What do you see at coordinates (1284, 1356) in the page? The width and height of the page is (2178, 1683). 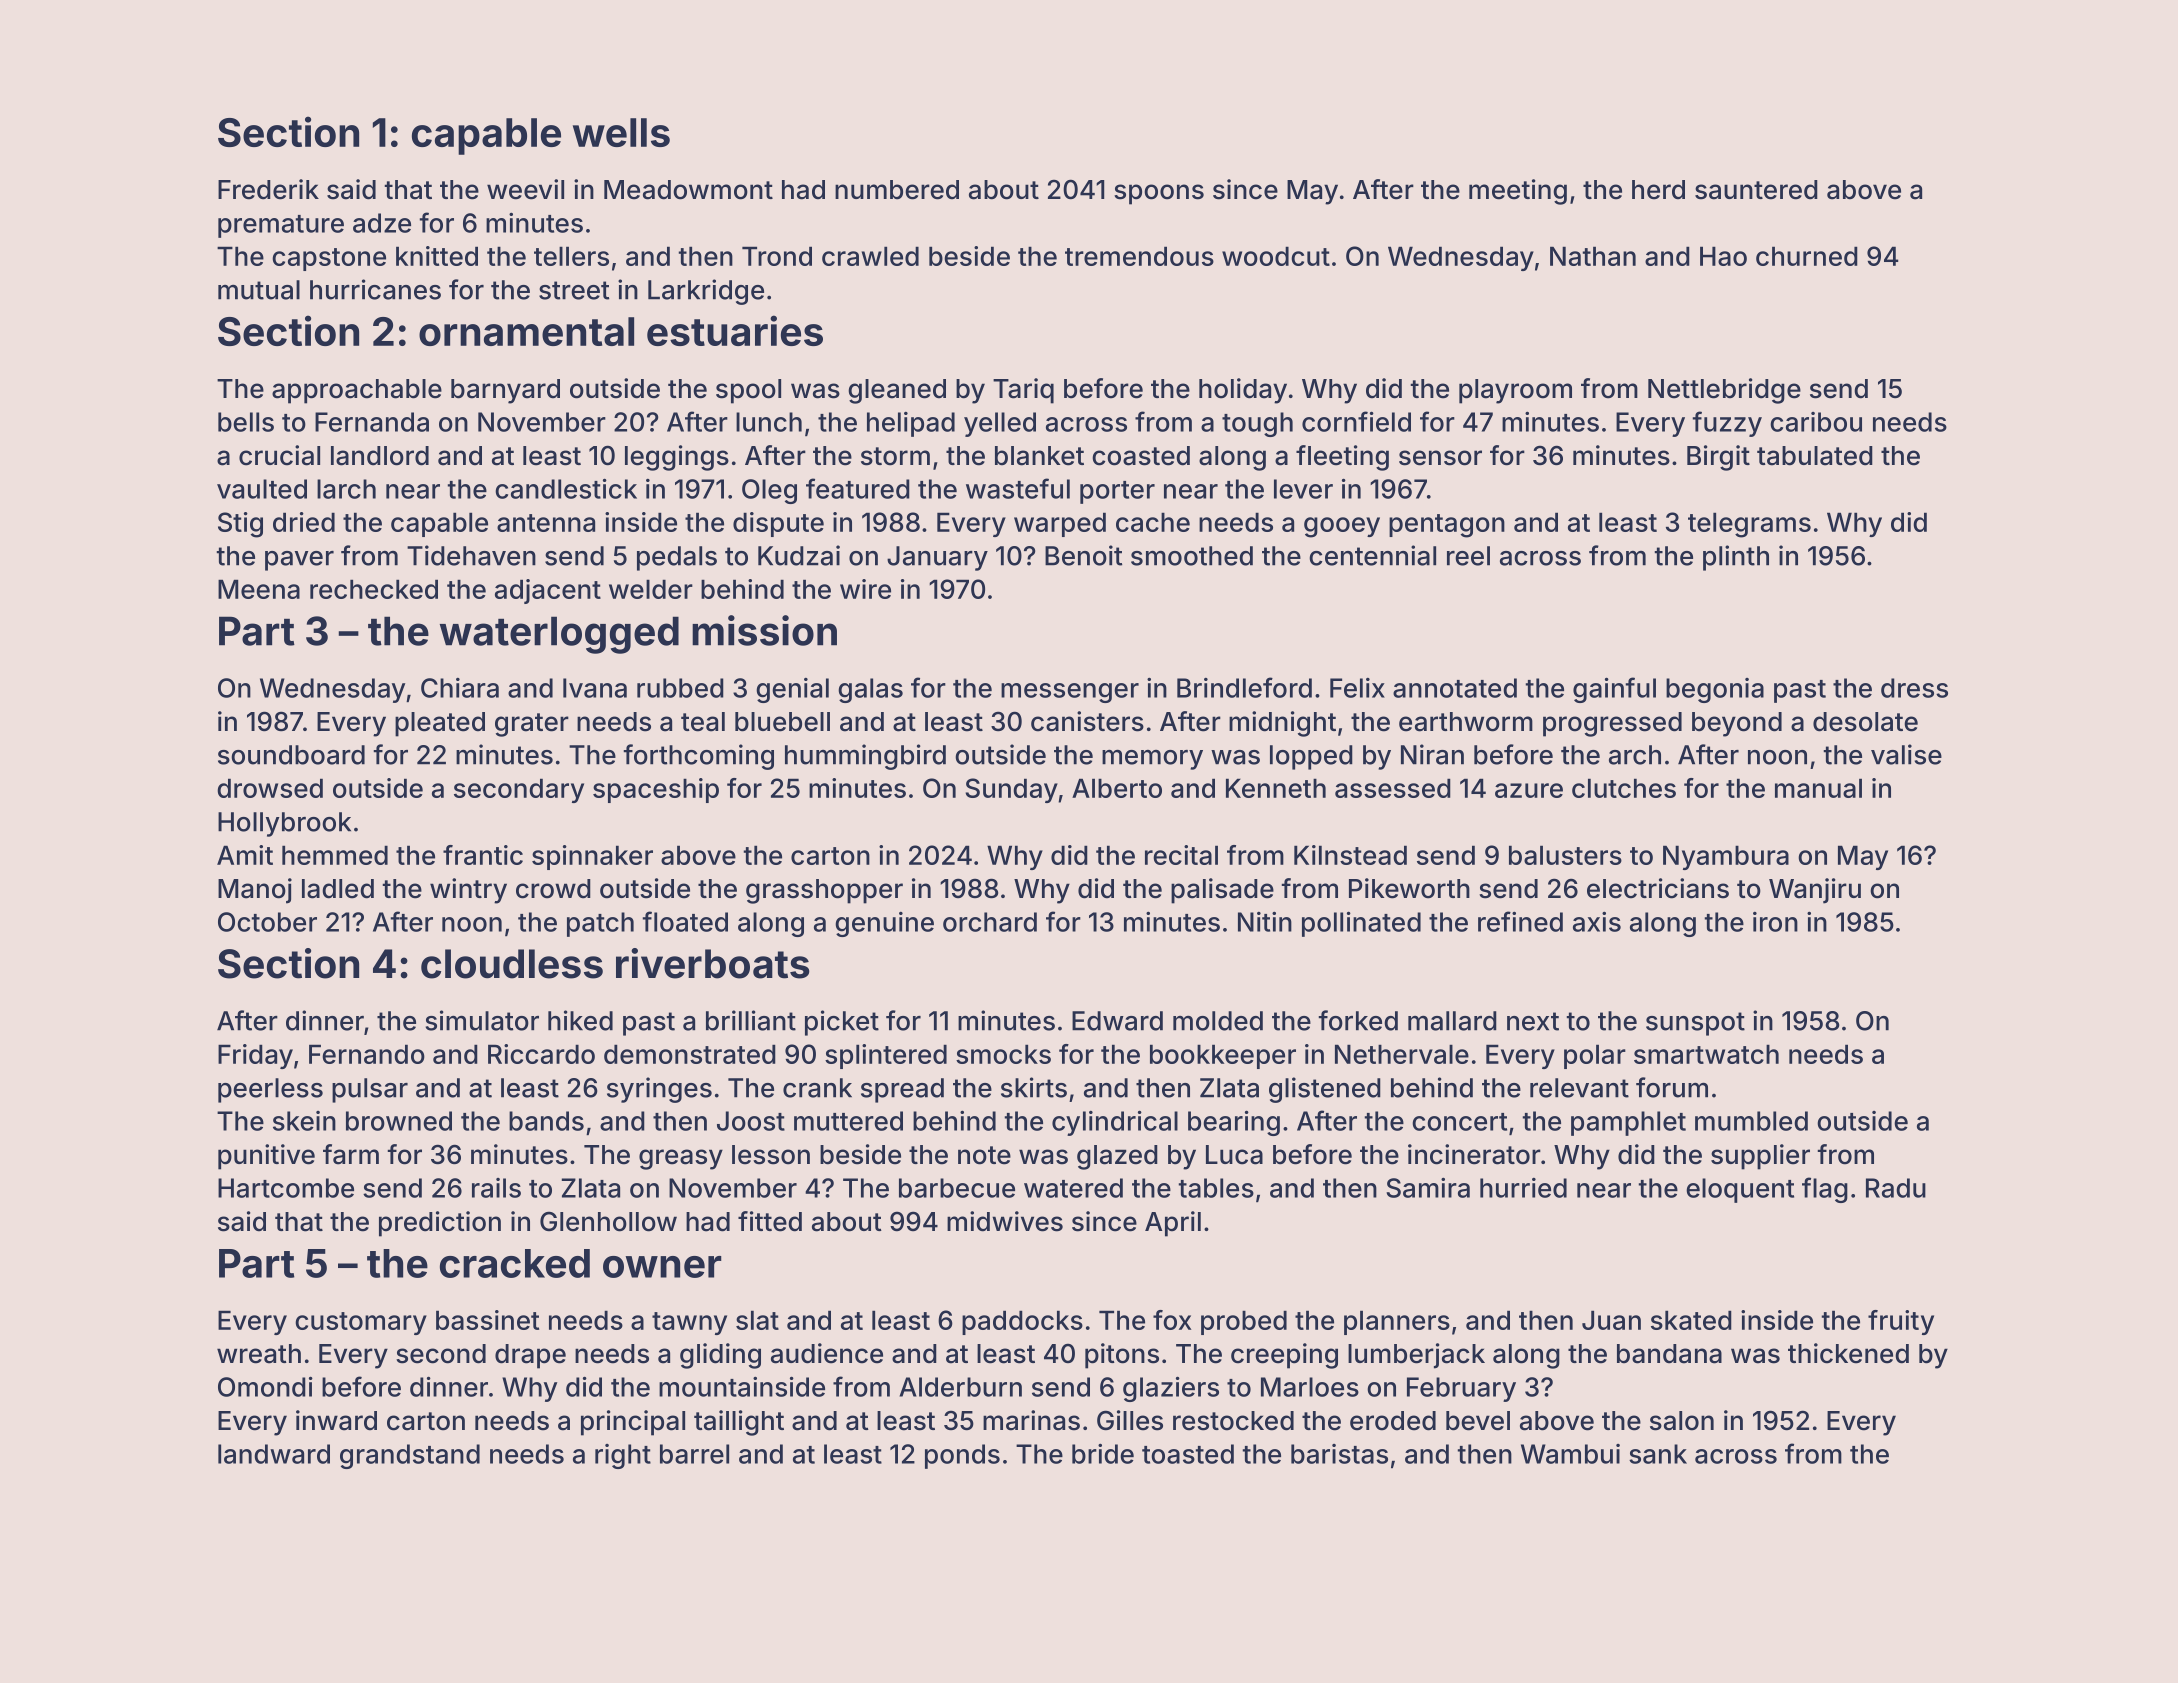 I see `creeping` at bounding box center [1284, 1356].
